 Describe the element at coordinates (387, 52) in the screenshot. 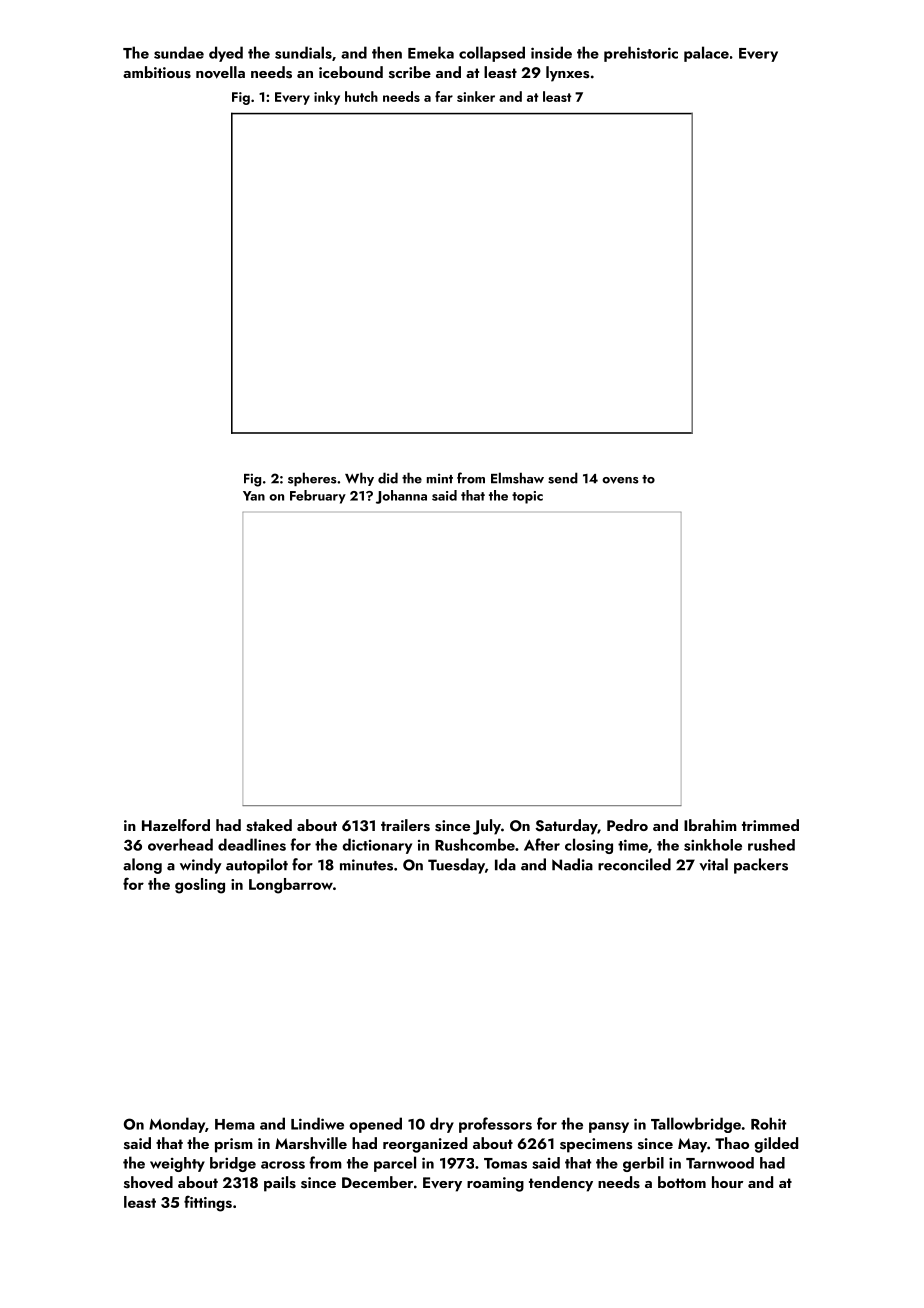

I see `then` at that location.
